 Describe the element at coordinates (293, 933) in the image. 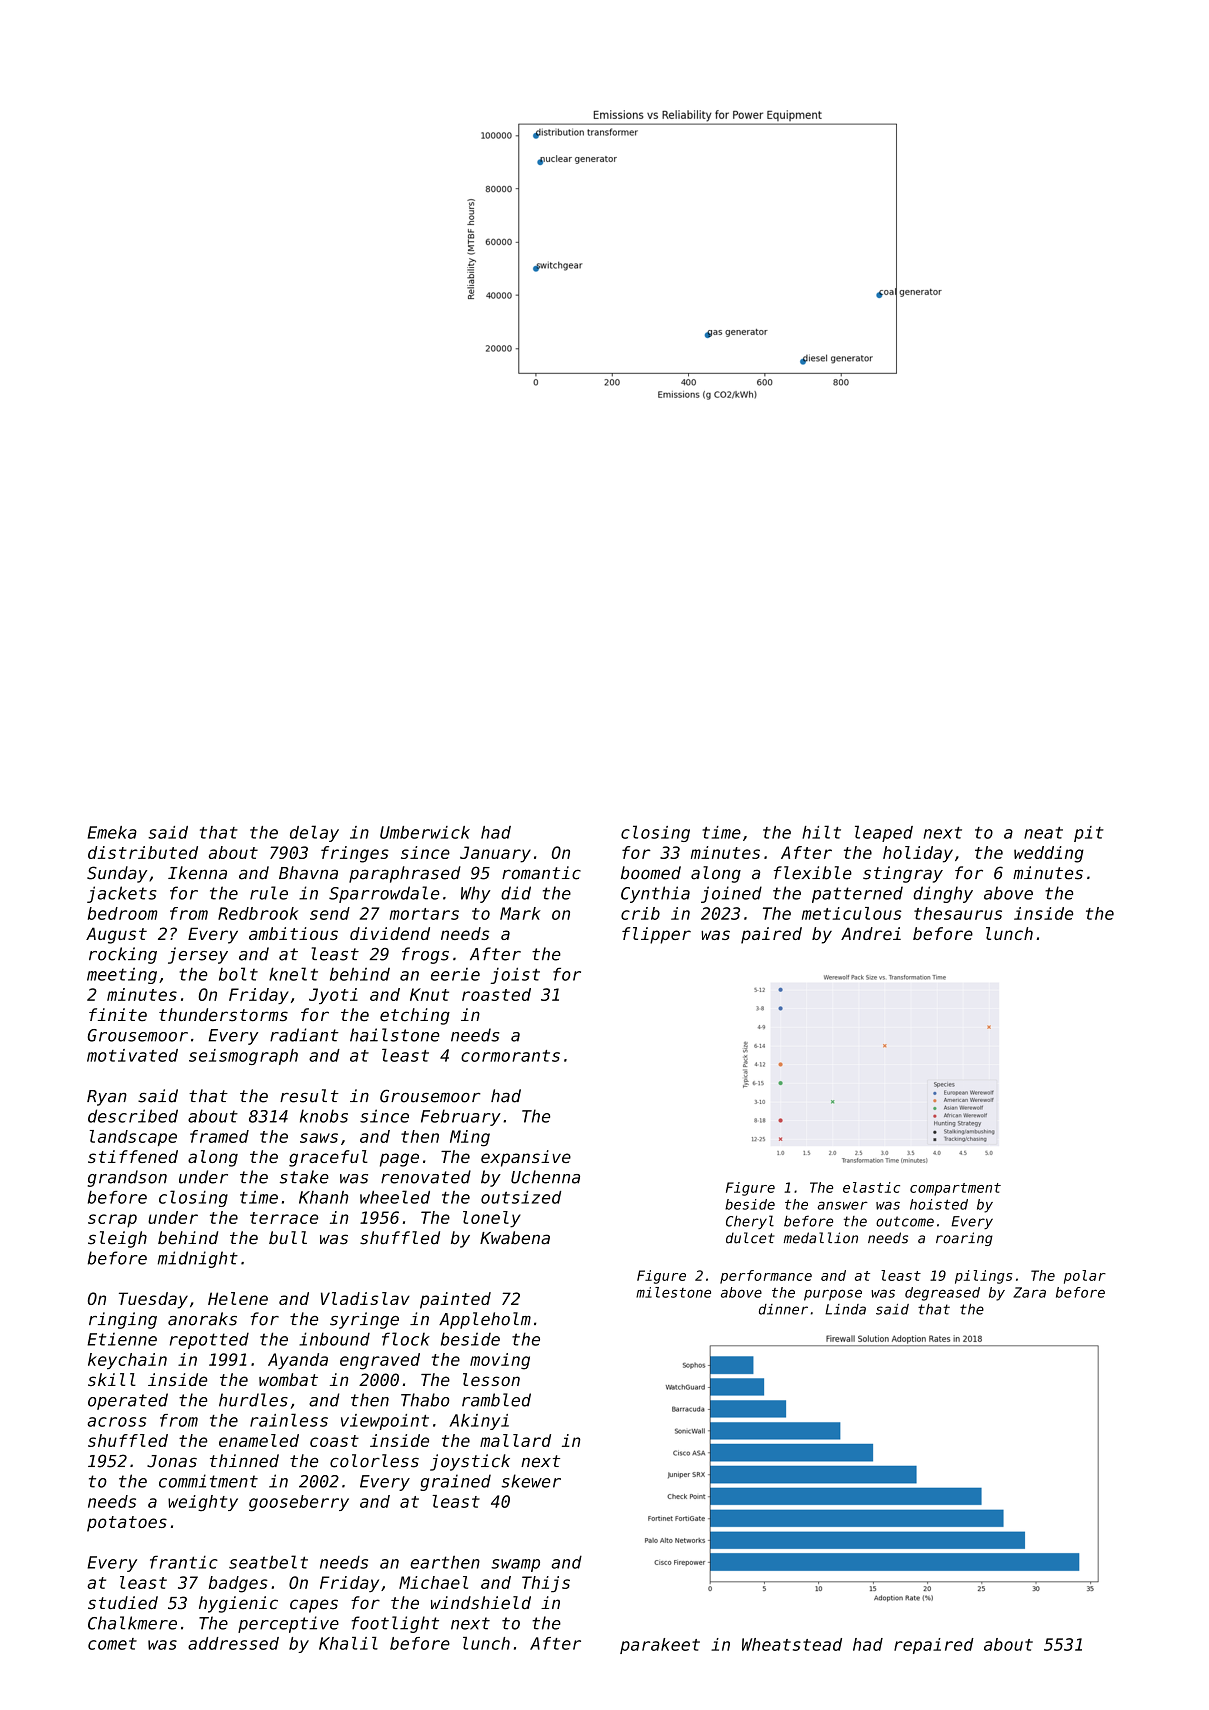

I see `ambitious` at that location.
